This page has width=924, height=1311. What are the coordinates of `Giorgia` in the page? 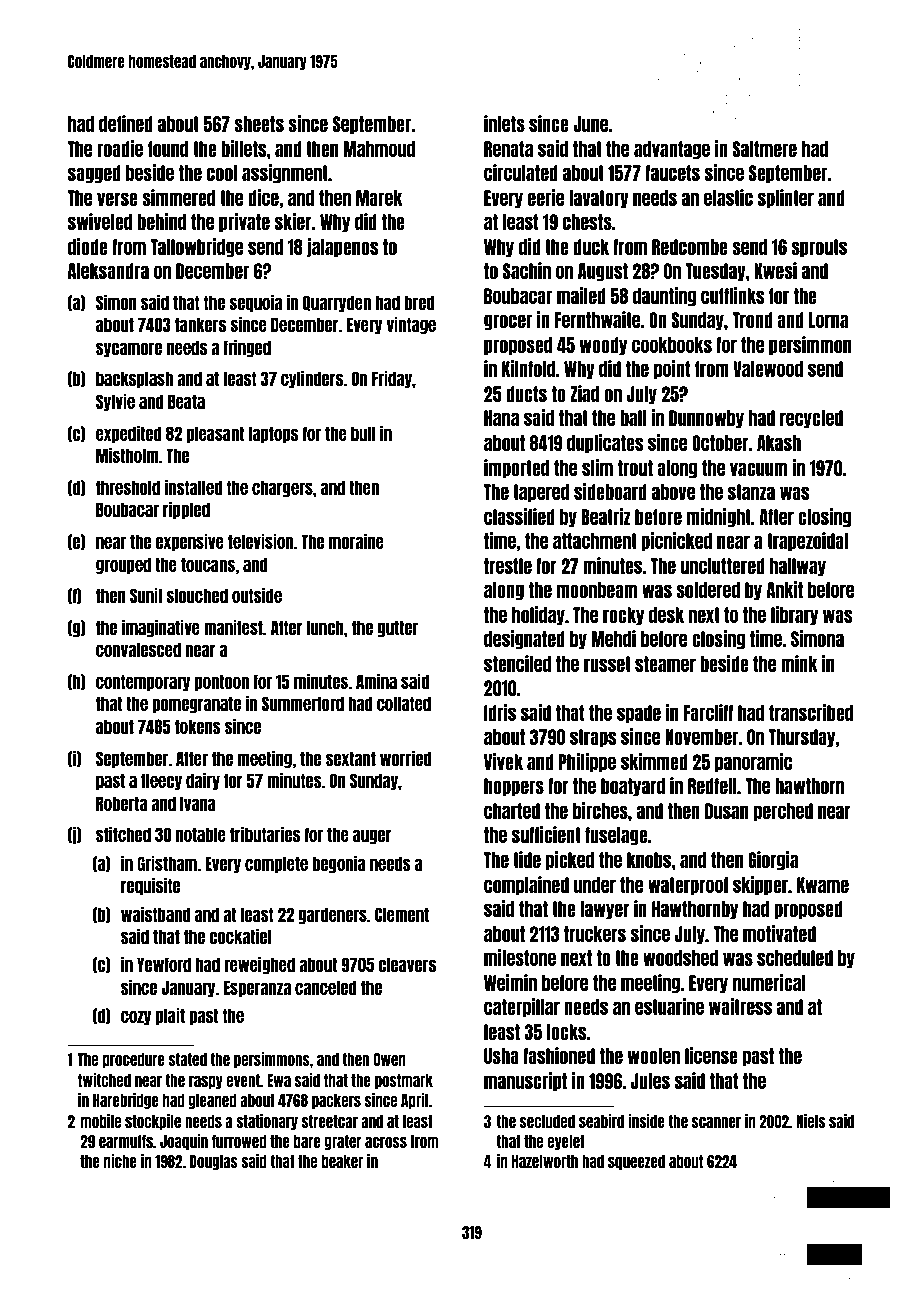 It's located at (773, 861).
